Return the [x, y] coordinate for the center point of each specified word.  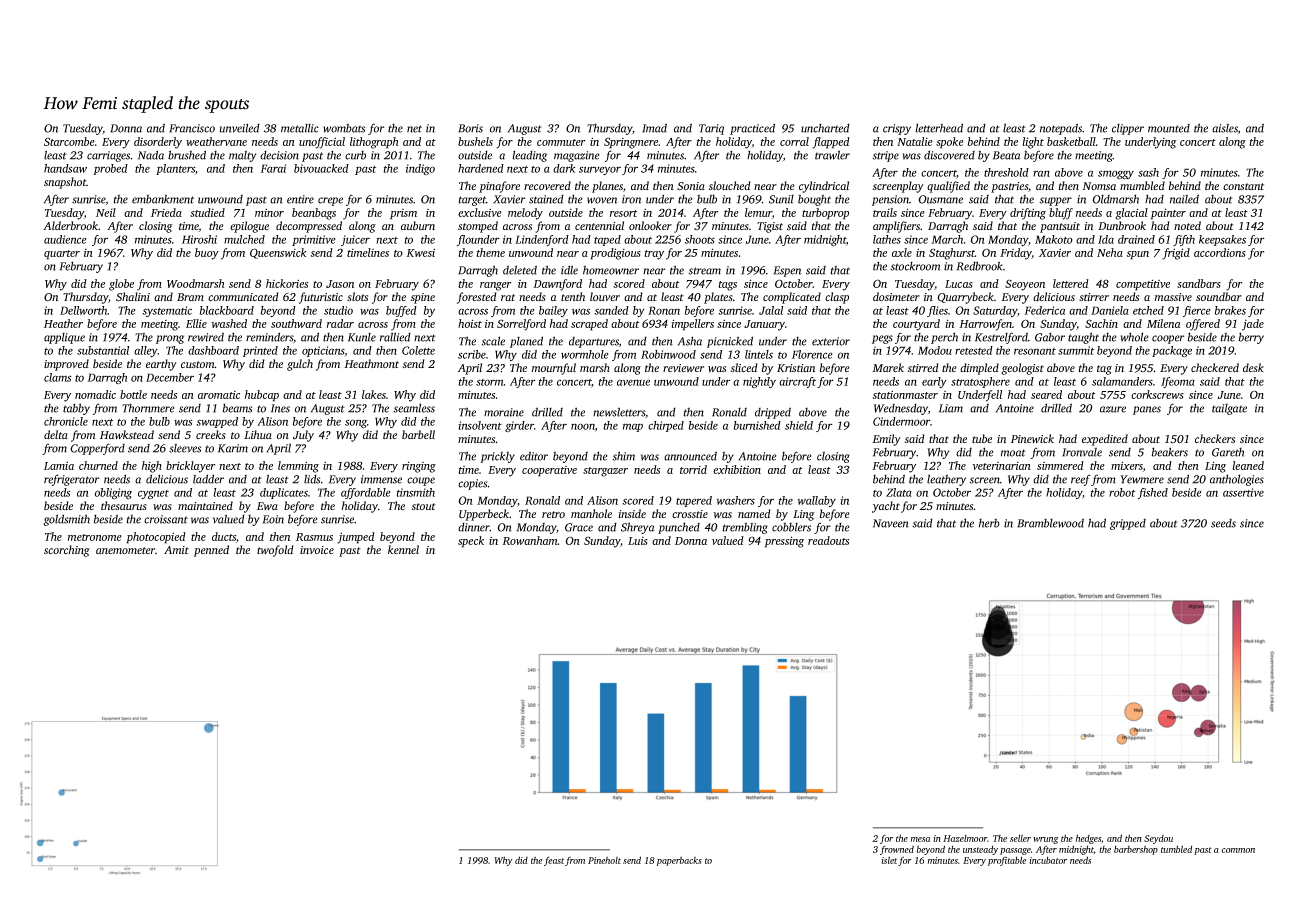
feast [554, 861]
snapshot [65, 183]
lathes [887, 239]
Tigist [770, 227]
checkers [1215, 438]
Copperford [97, 449]
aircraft [797, 382]
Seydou [1158, 839]
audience [65, 239]
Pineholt [604, 860]
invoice [317, 550]
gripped [1128, 524]
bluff [1061, 214]
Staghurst [952, 254]
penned [211, 551]
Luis [638, 541]
